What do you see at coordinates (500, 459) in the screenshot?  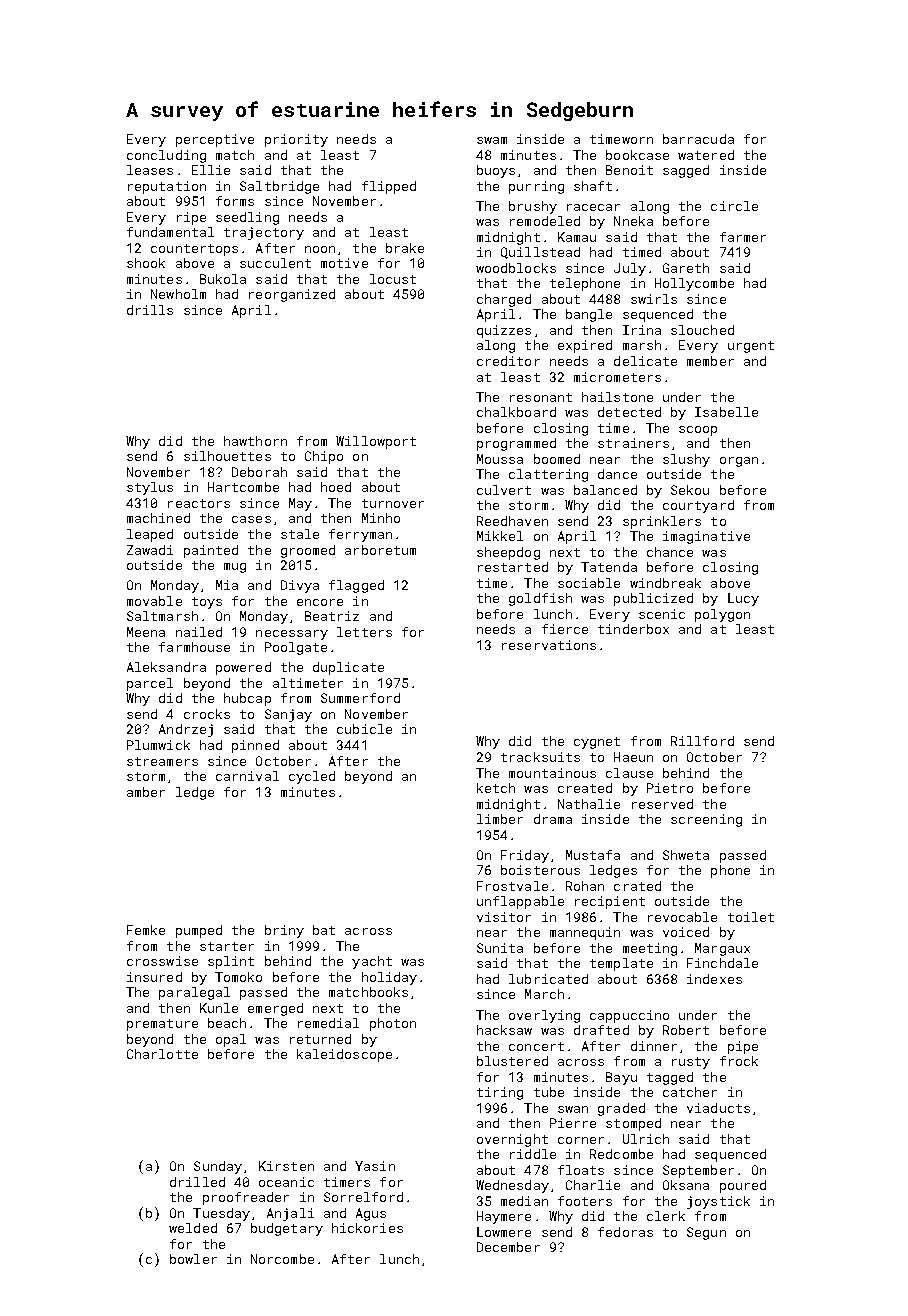 I see `Moussa` at bounding box center [500, 459].
